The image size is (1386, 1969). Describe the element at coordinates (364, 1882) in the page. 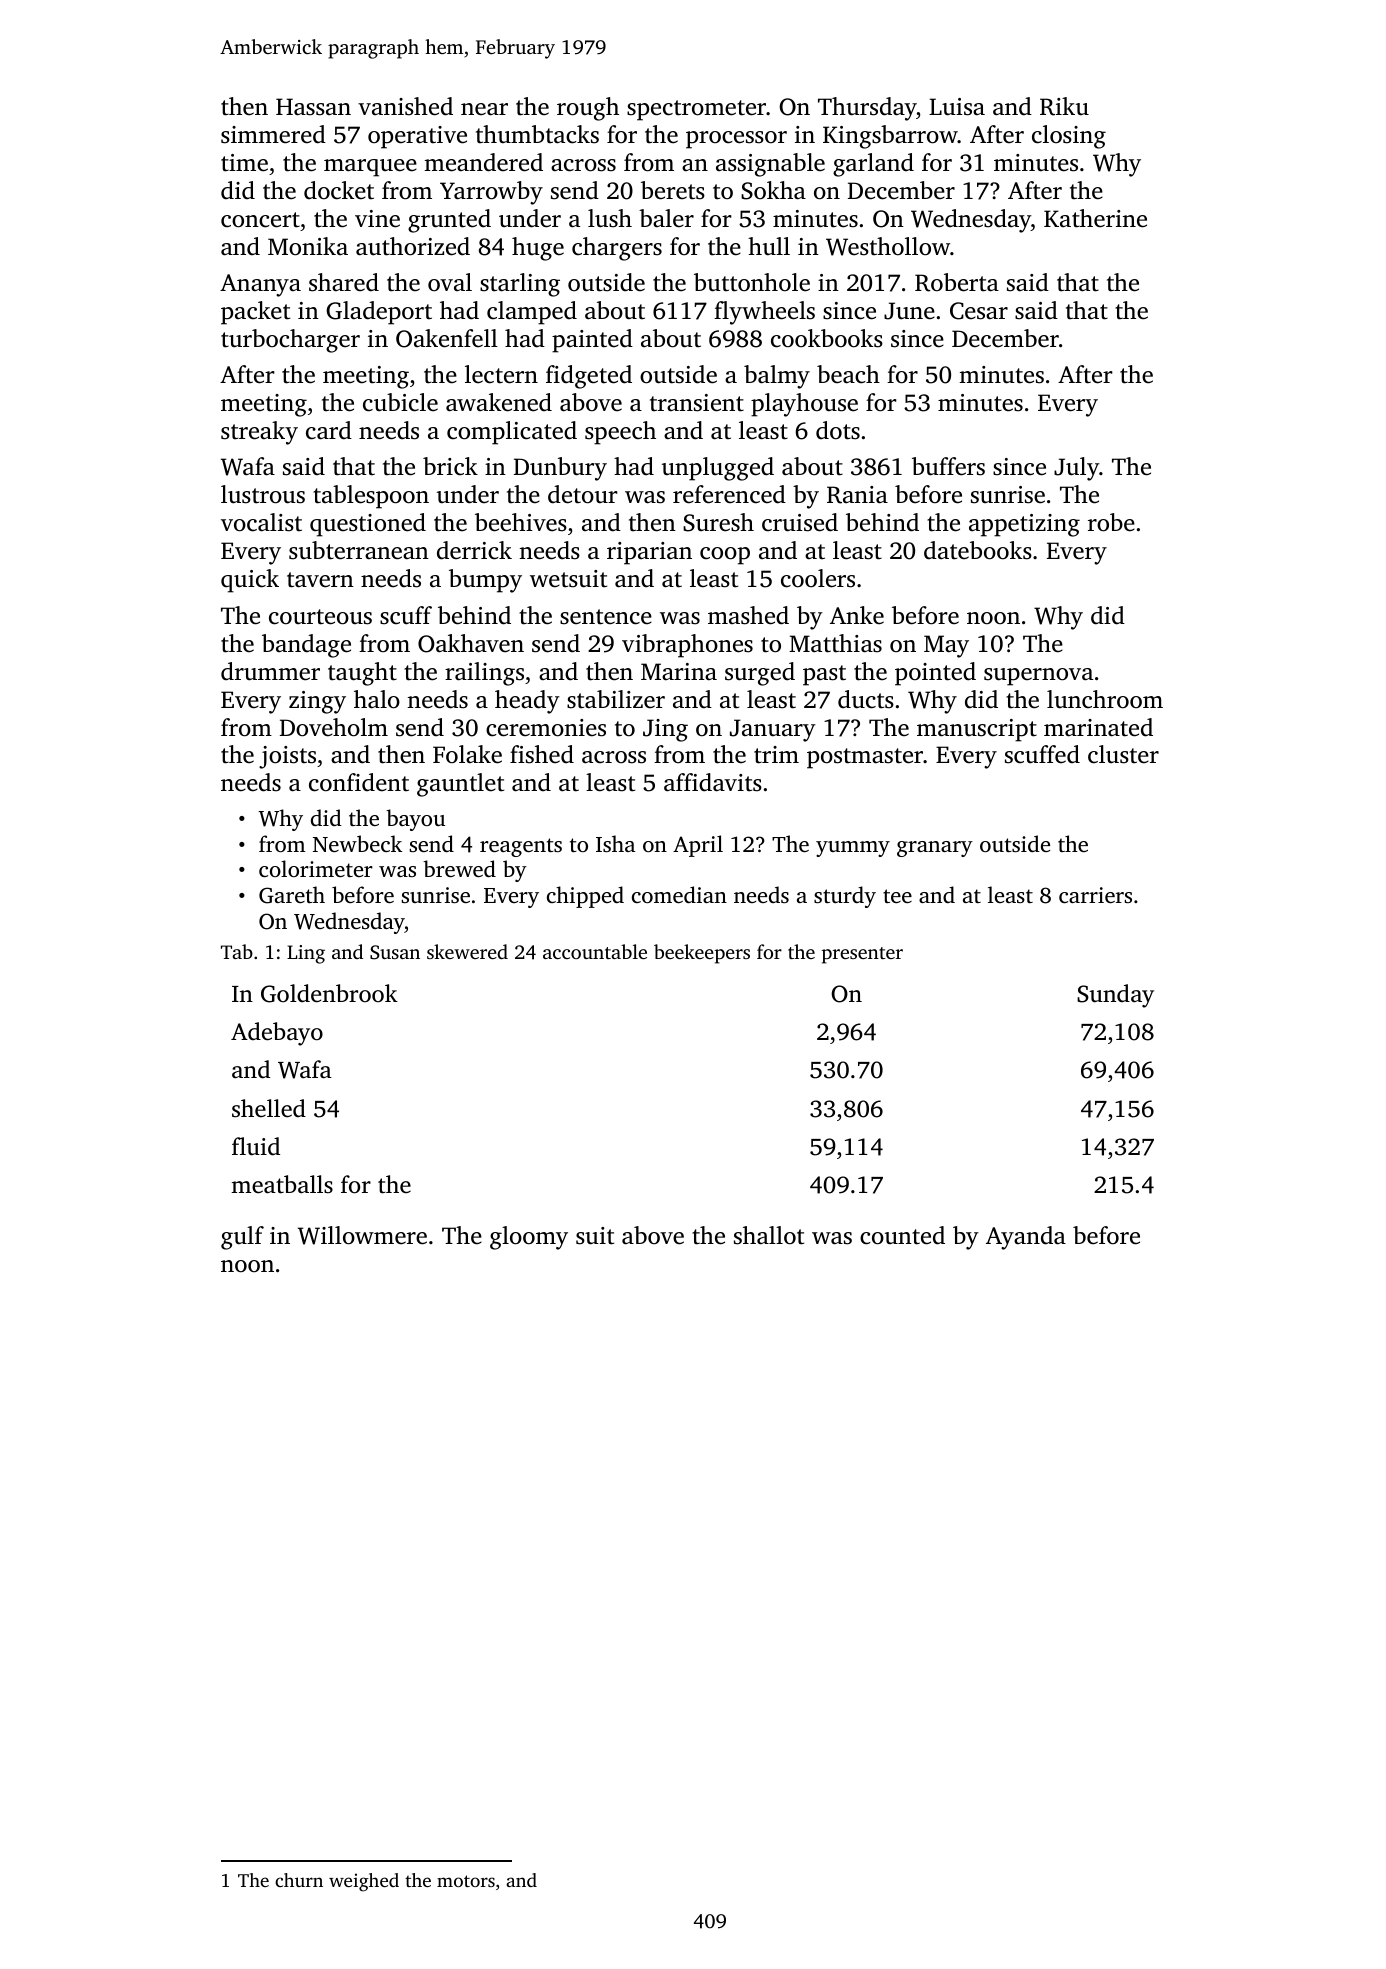

I see `weighed` at that location.
